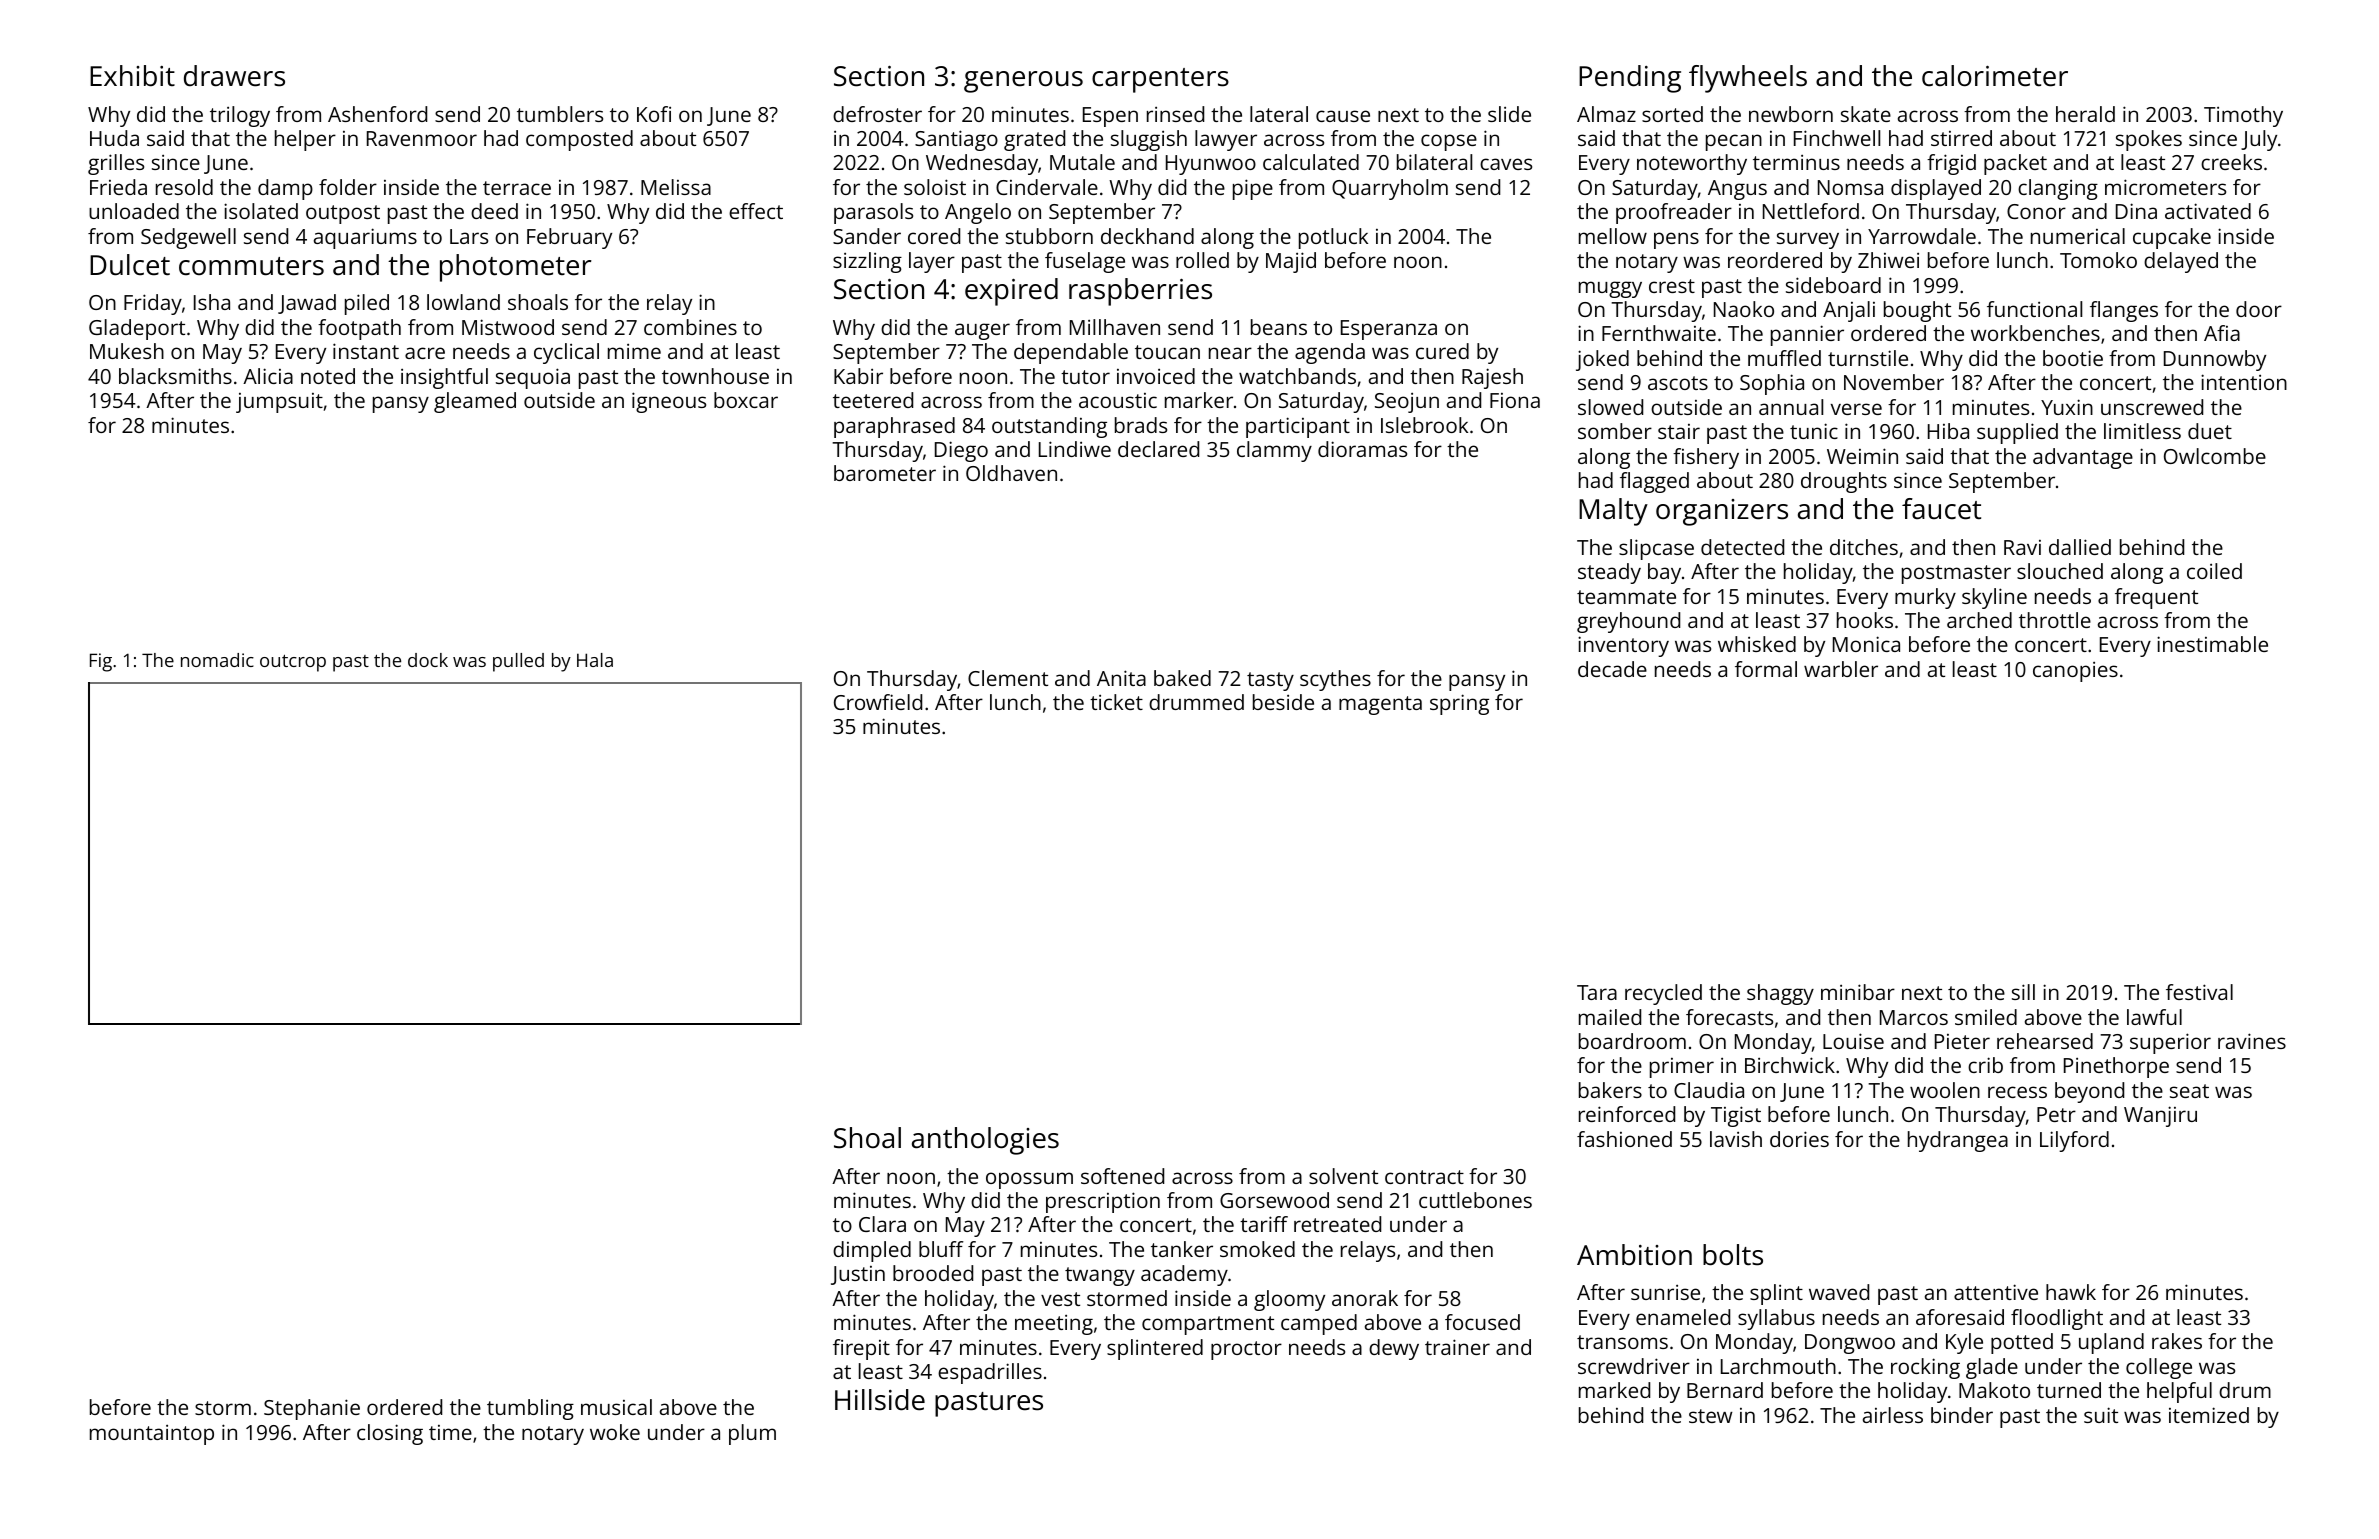 The height and width of the document is (1539, 2379). What do you see at coordinates (475, 402) in the document?
I see `gleamed` at bounding box center [475, 402].
